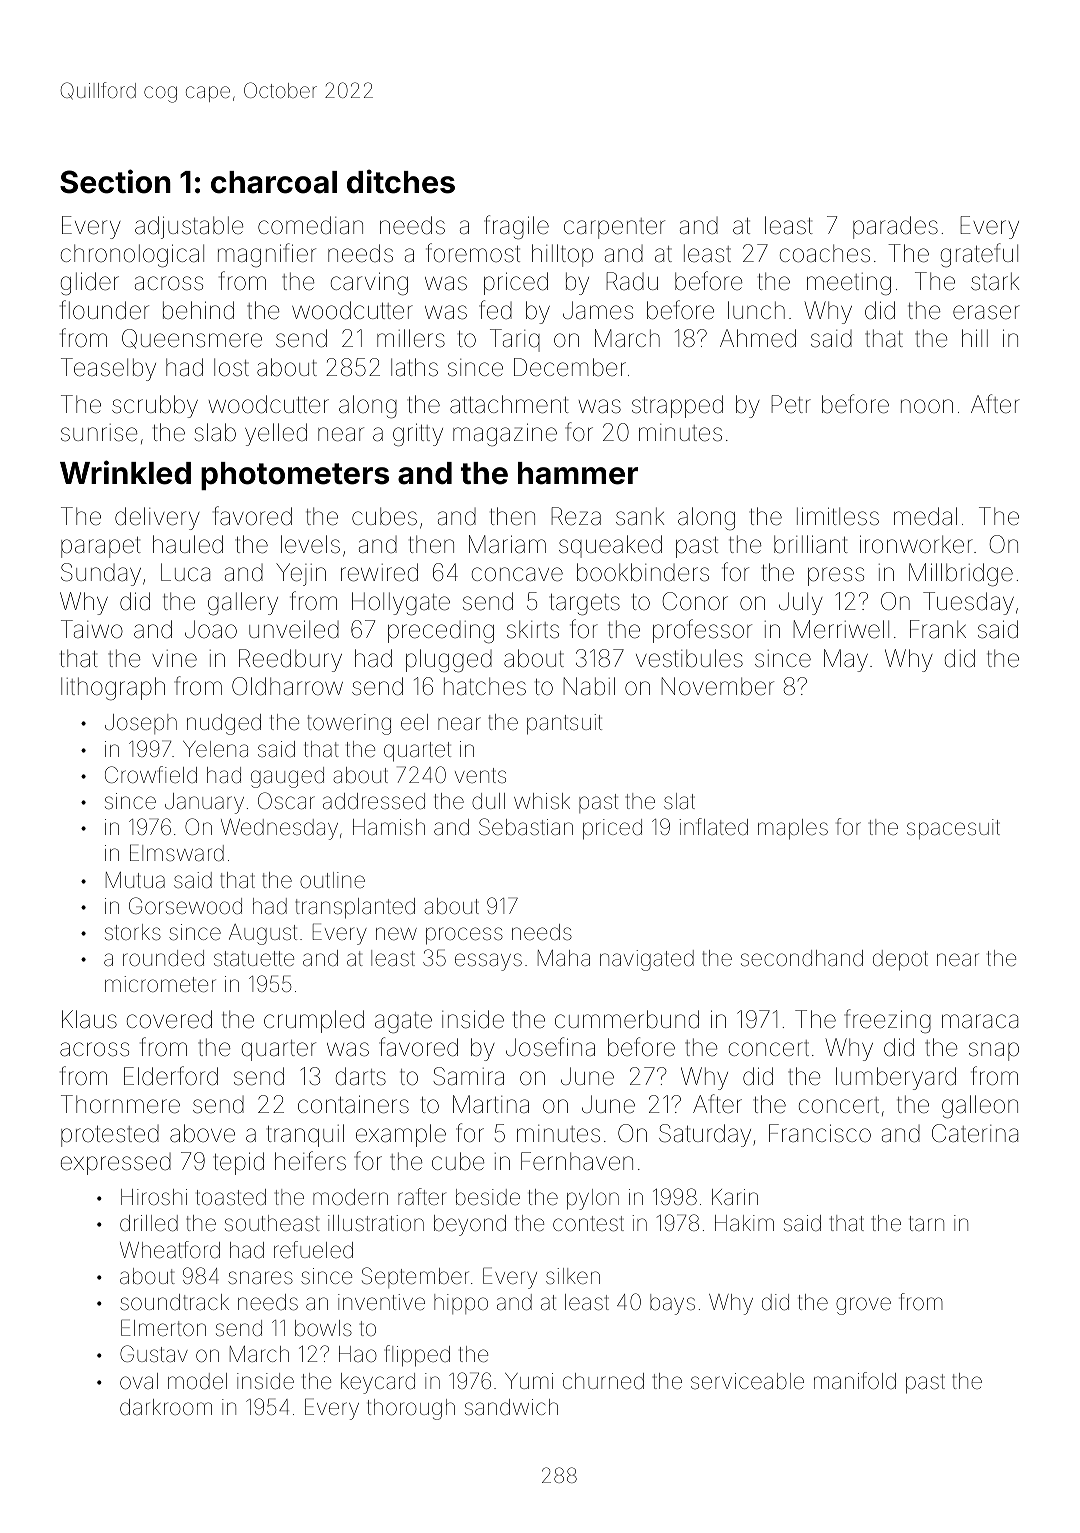  I want to click on grove, so click(863, 1306).
